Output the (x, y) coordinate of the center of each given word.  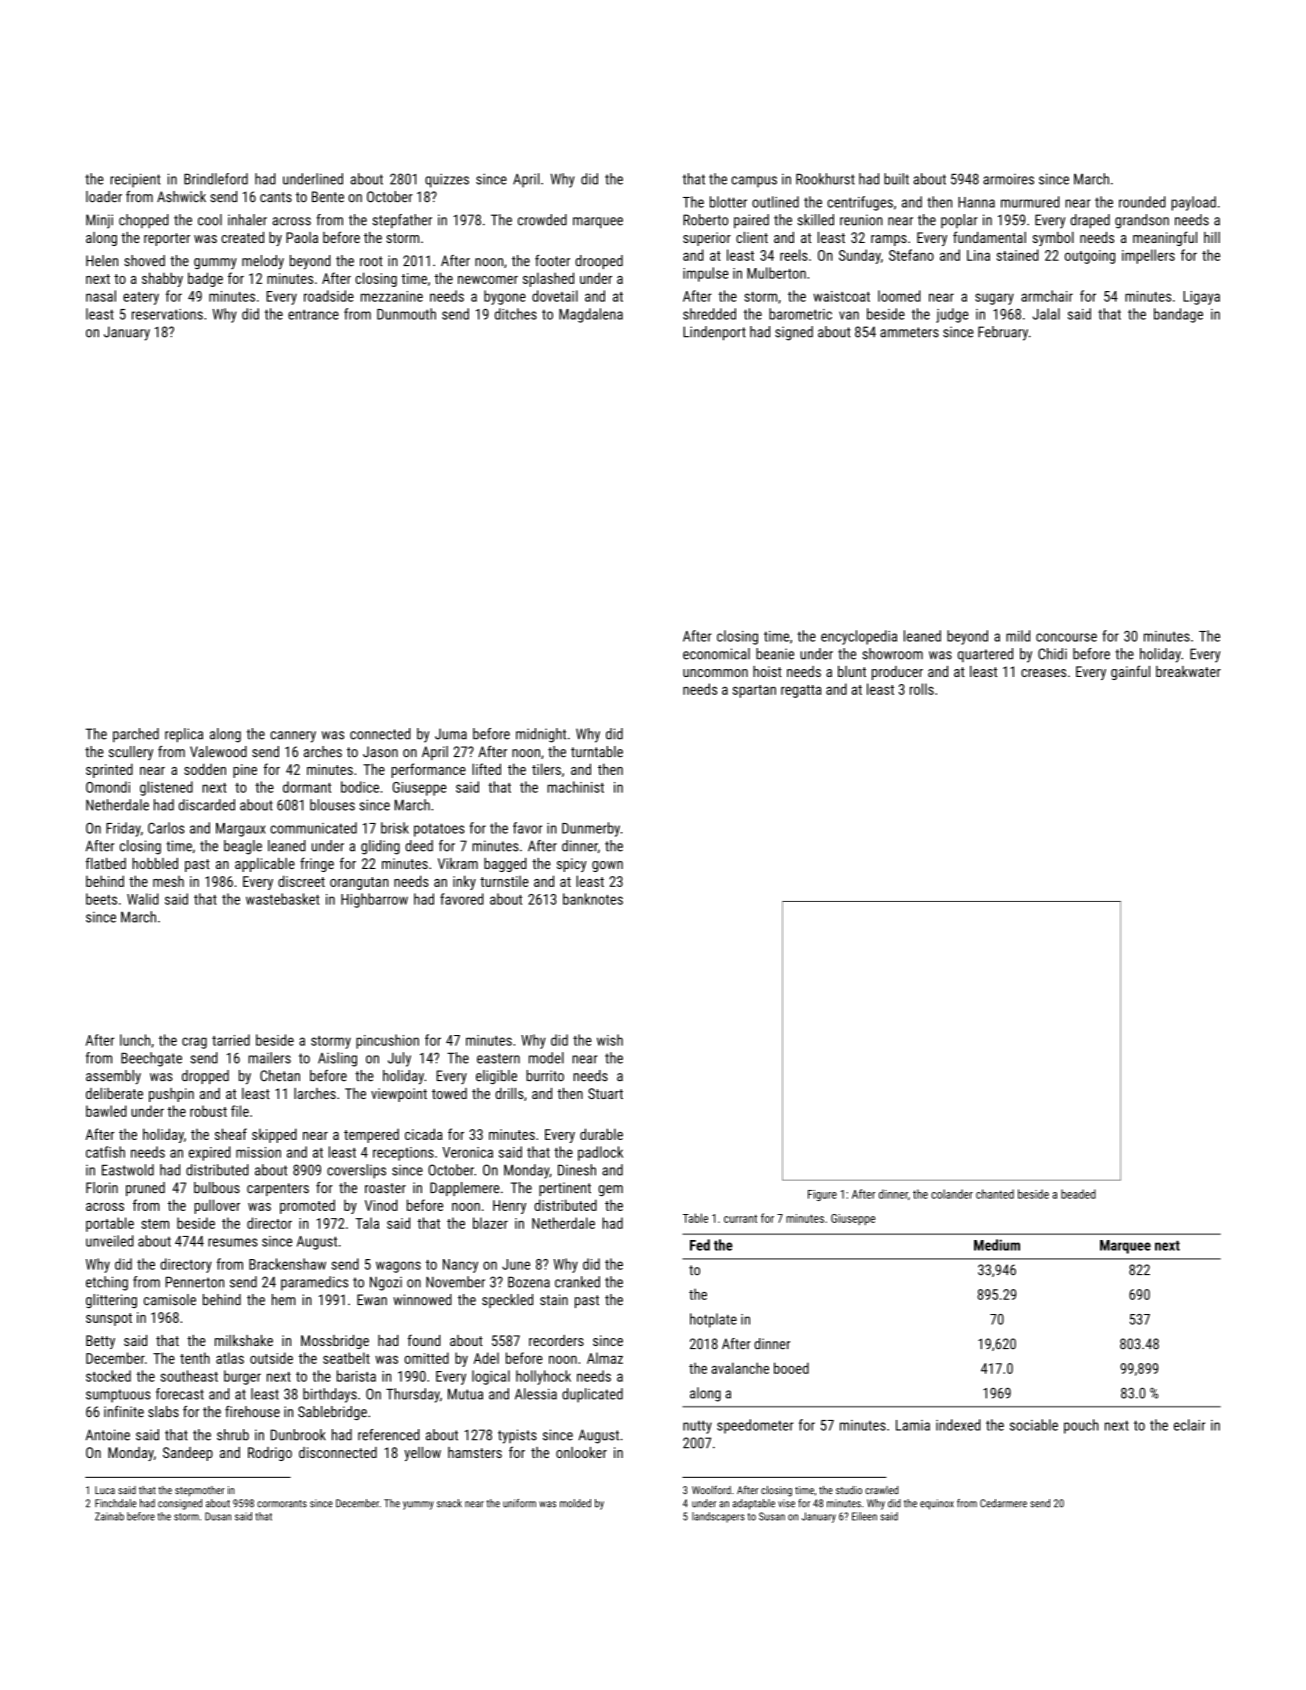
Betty (100, 1342)
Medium (997, 1245)
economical (716, 654)
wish (610, 1040)
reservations (167, 314)
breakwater (1188, 671)
